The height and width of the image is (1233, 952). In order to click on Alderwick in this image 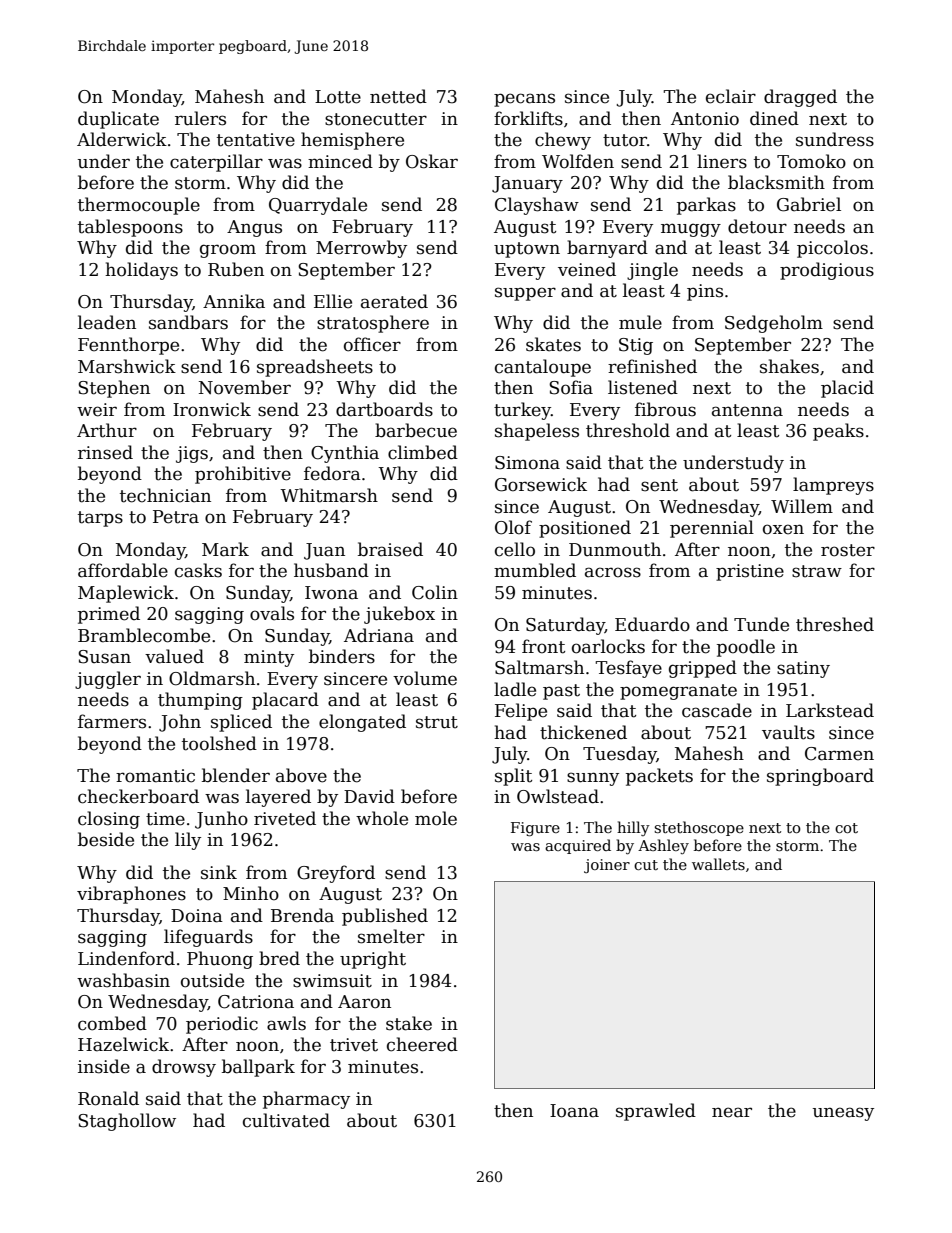, I will do `click(122, 139)`.
